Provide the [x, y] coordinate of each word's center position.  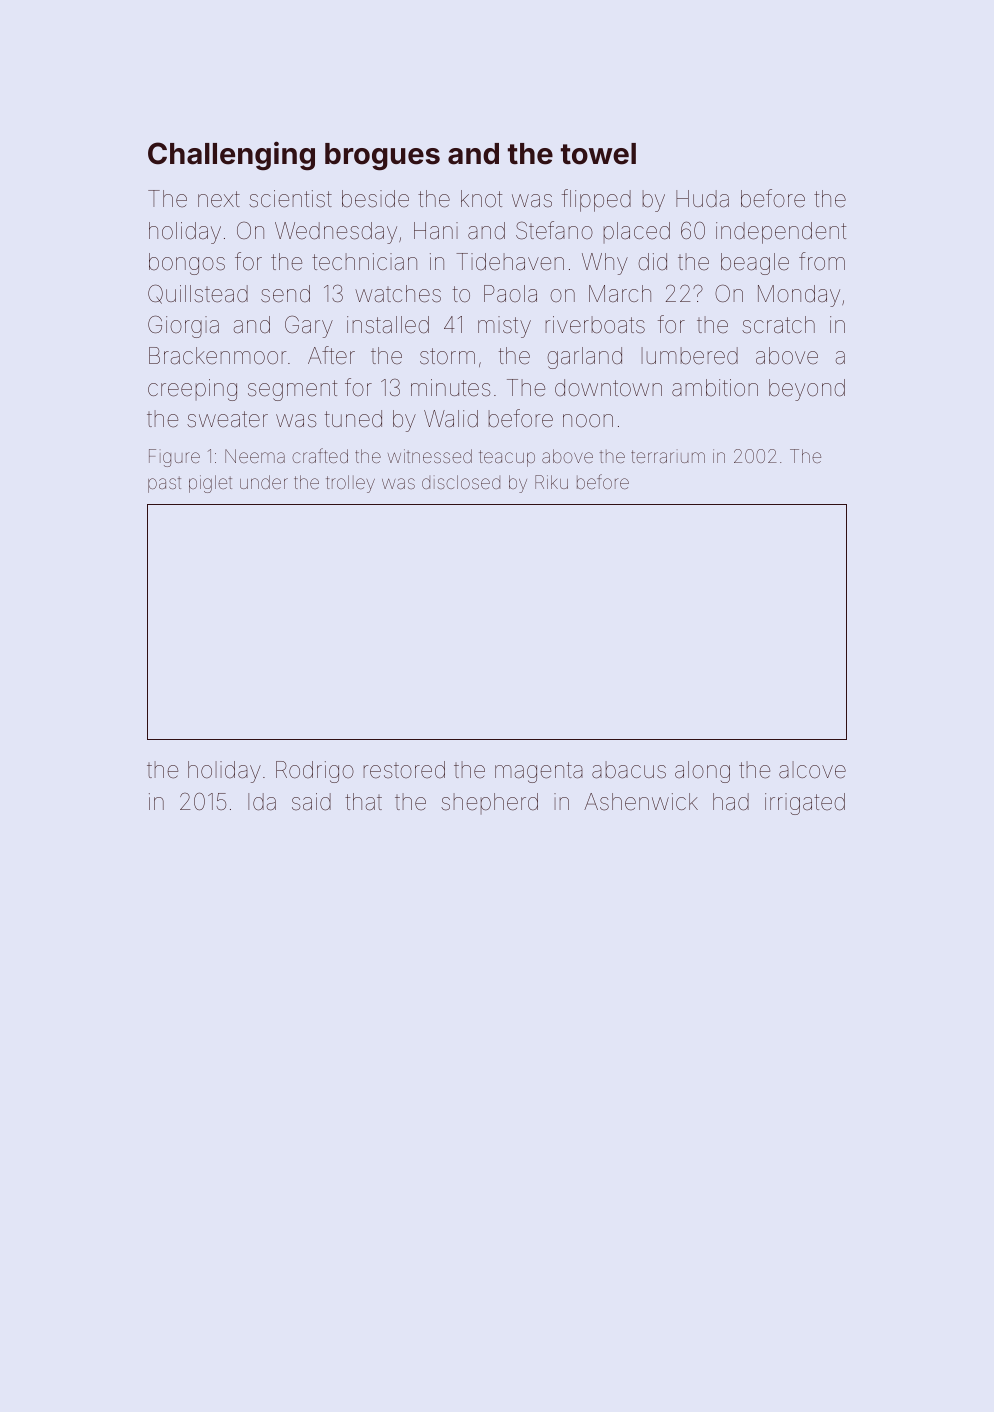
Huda [702, 199]
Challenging [231, 156]
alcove [812, 770]
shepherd [489, 803]
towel [598, 154]
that [363, 802]
